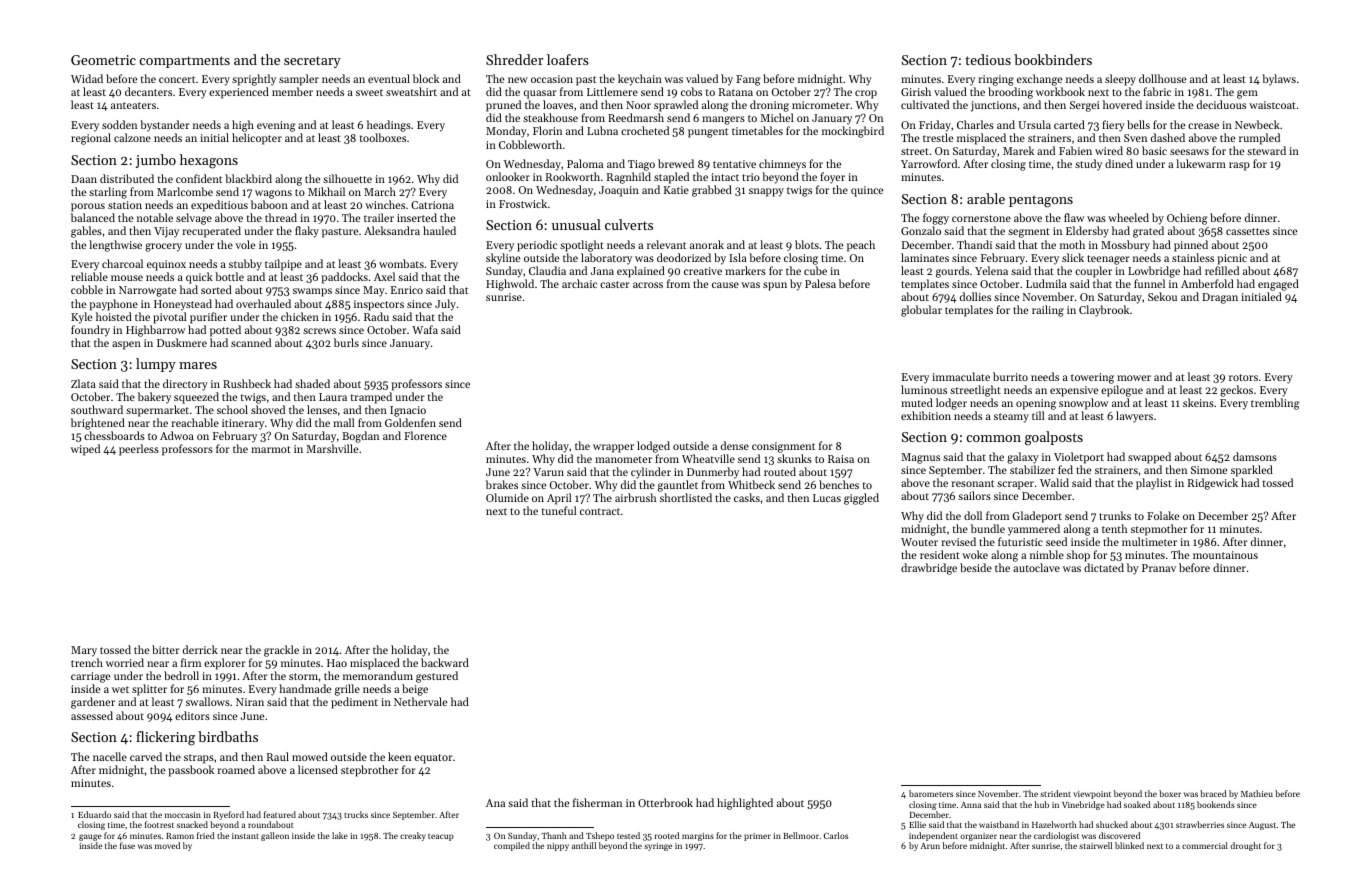 The width and height of the screenshot is (1372, 887). I want to click on foundry, so click(90, 331).
